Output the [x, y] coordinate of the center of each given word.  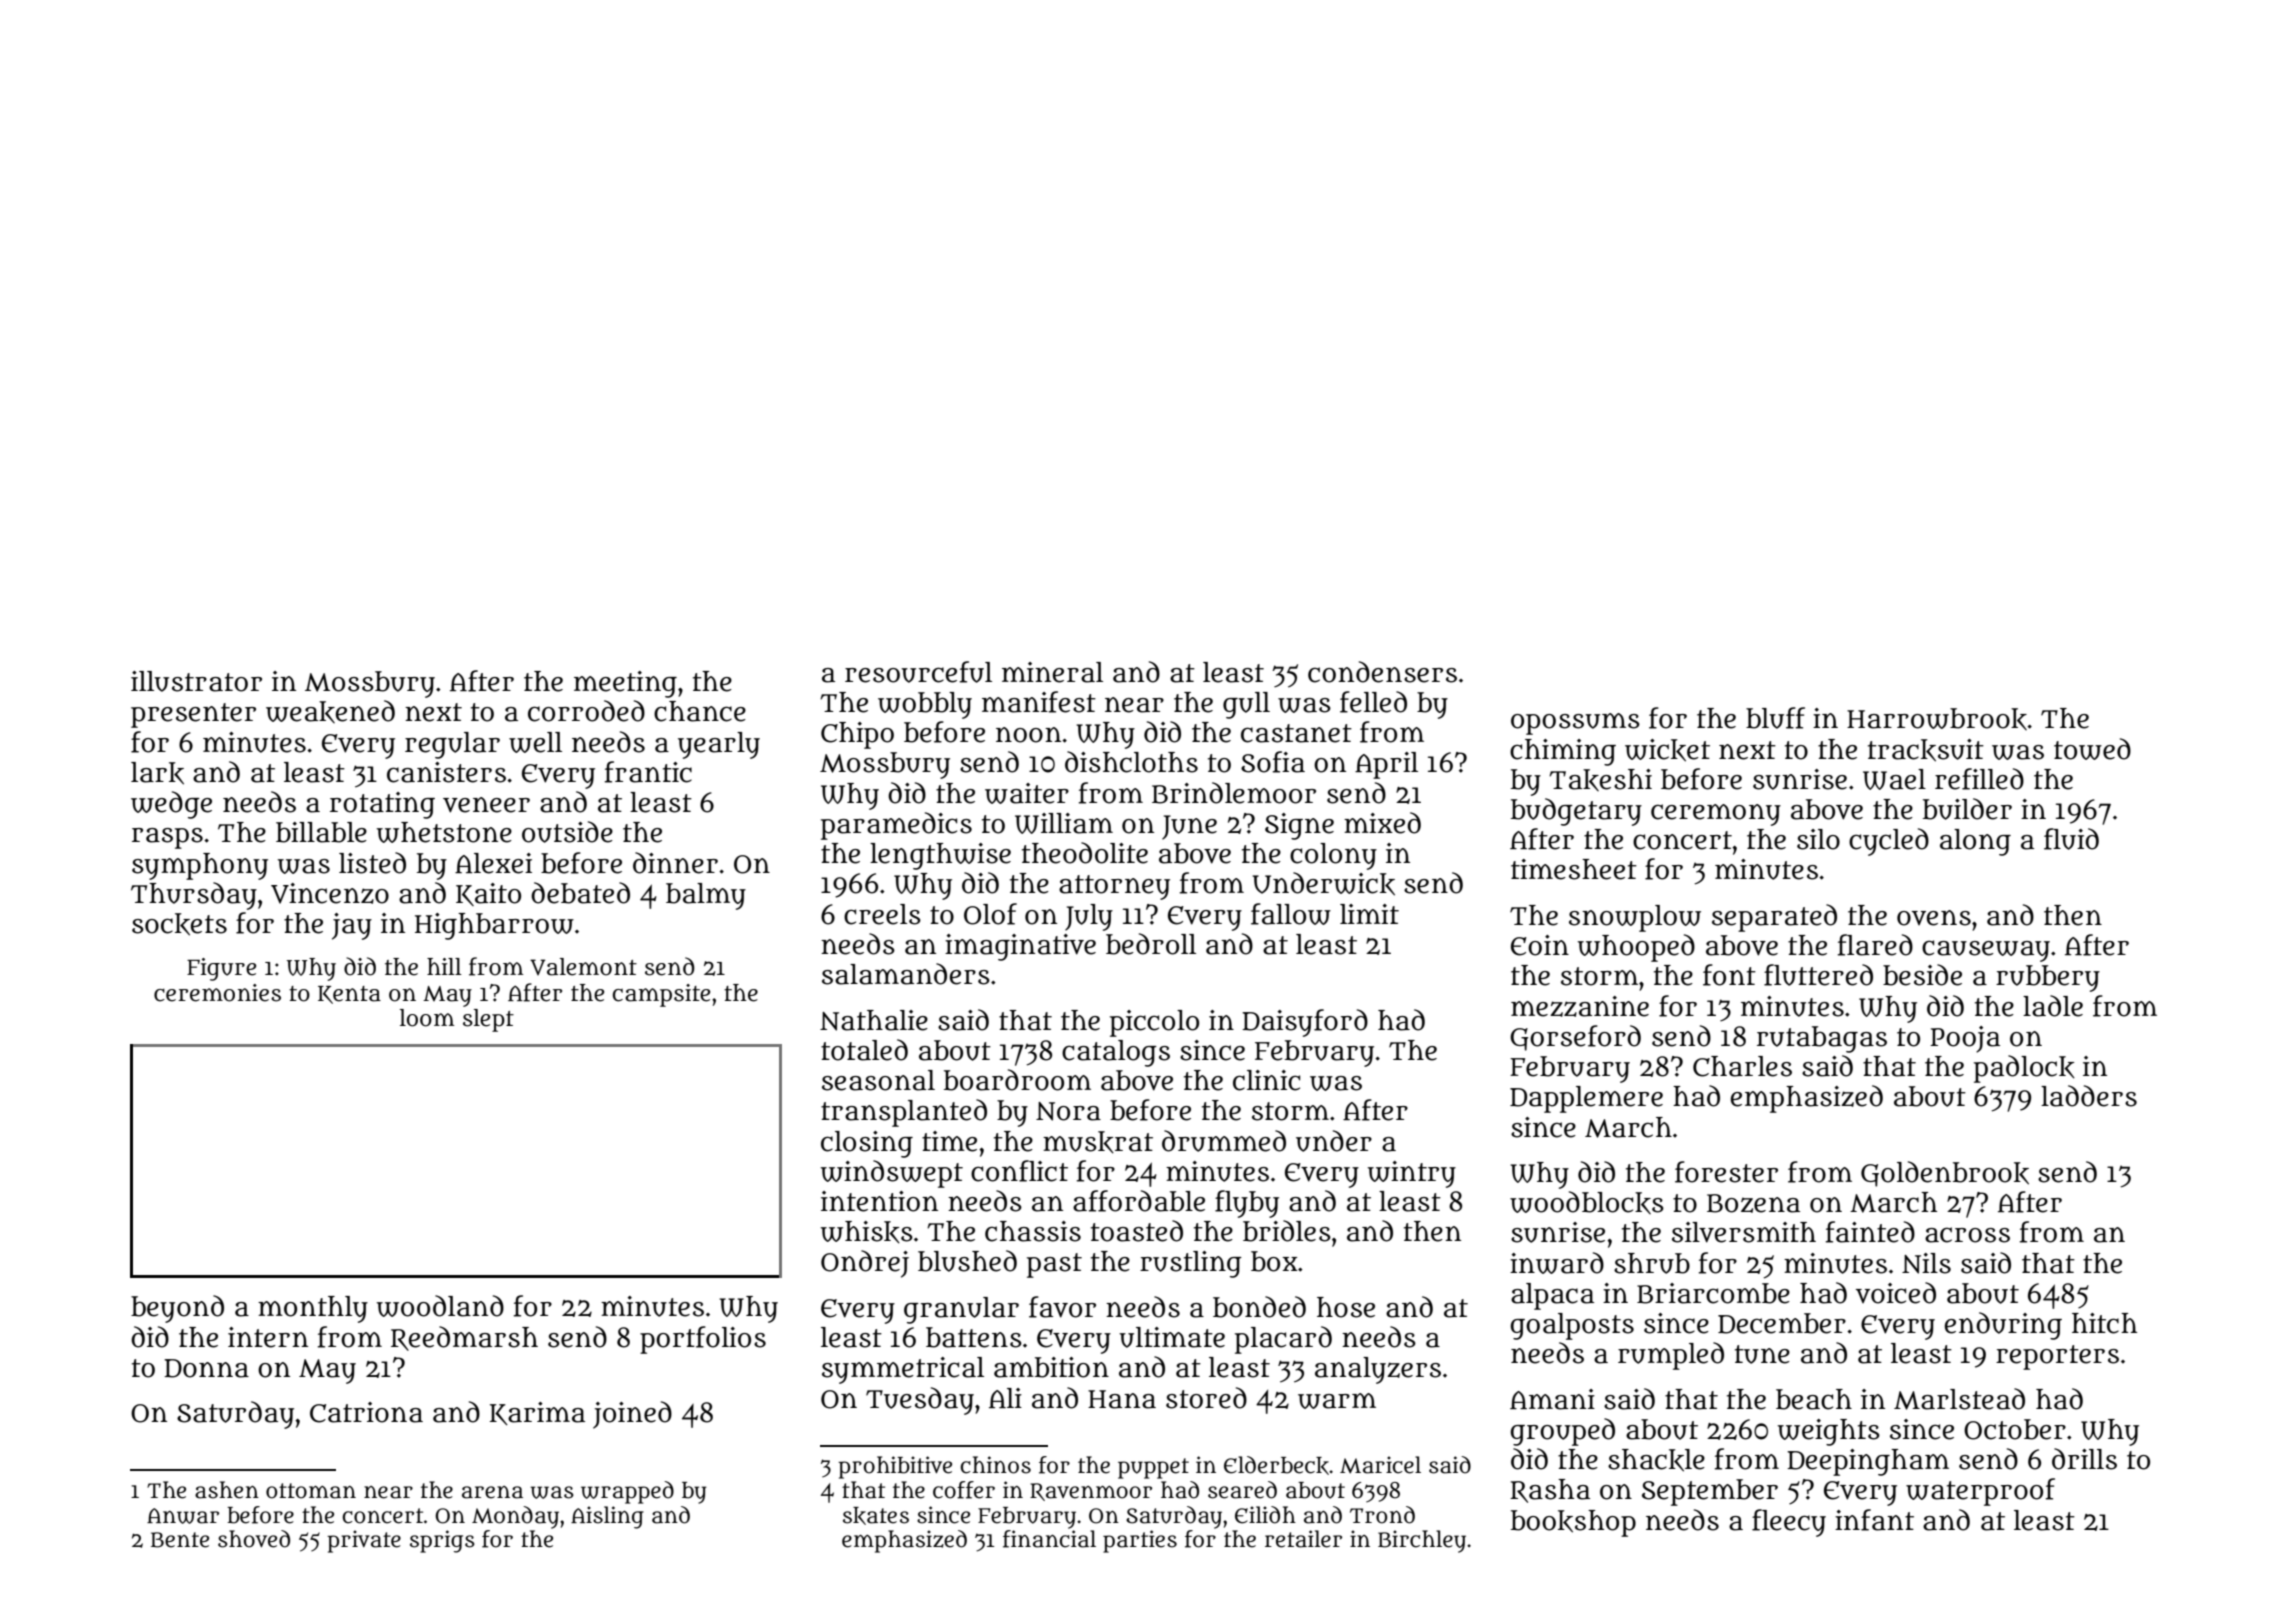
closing [867, 1144]
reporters [2057, 1357]
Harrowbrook [1937, 719]
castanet [1296, 733]
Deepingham [1868, 1462]
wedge [171, 805]
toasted [1137, 1231]
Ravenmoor [1091, 1492]
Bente [180, 1540]
